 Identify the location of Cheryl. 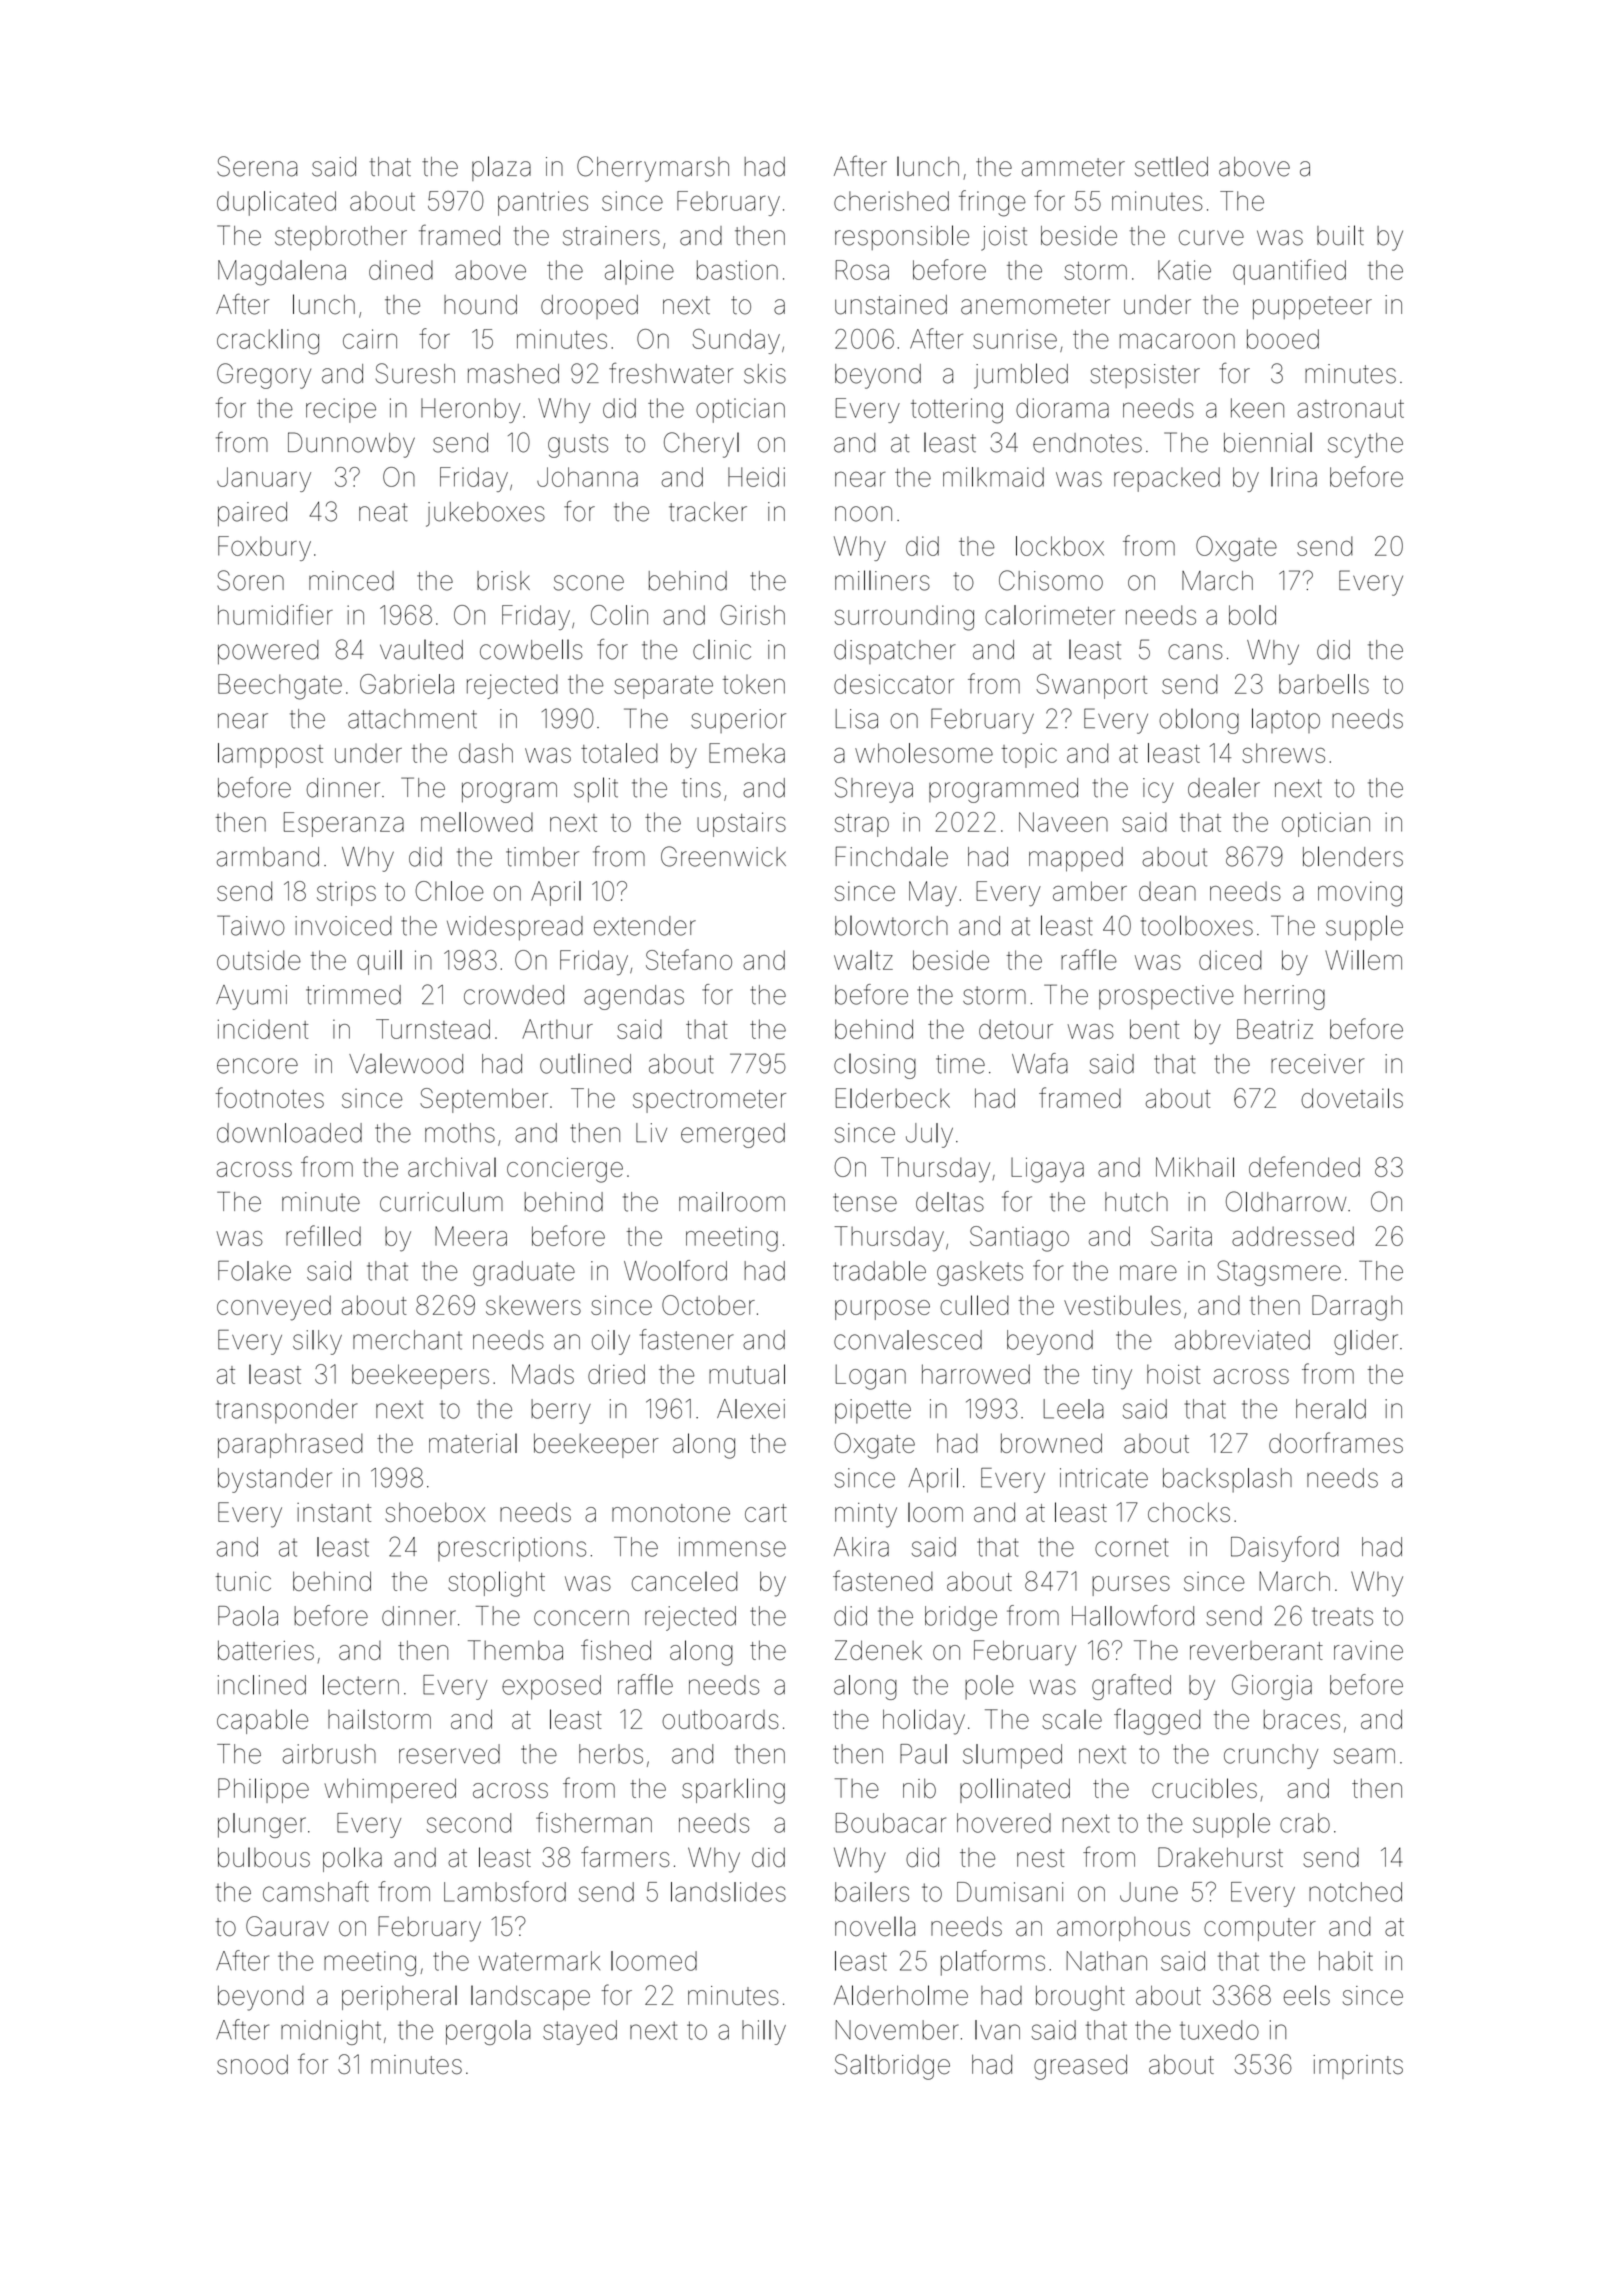
(701, 445).
